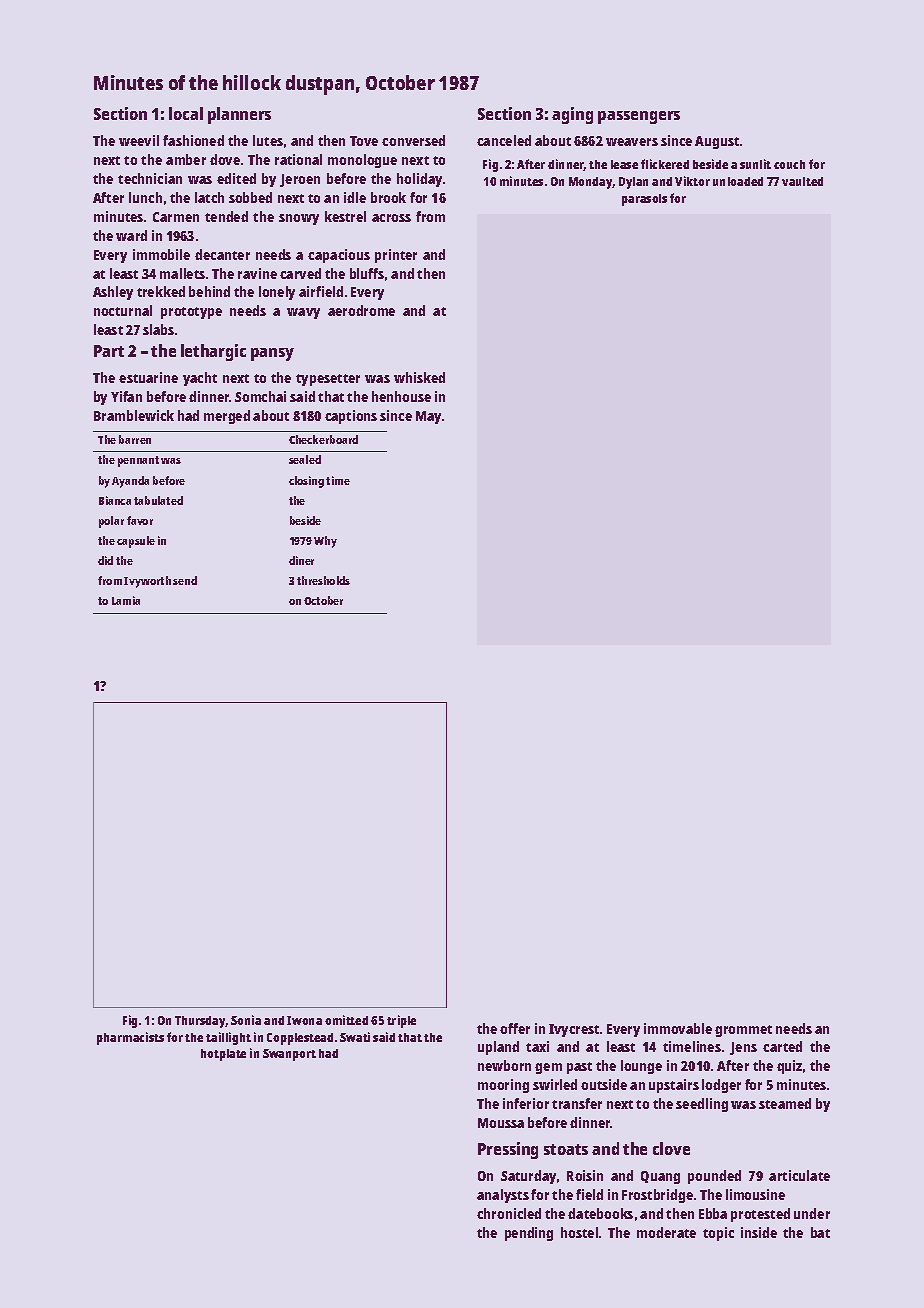 This screenshot has height=1308, width=924. What do you see at coordinates (226, 216) in the screenshot?
I see `tended` at bounding box center [226, 216].
